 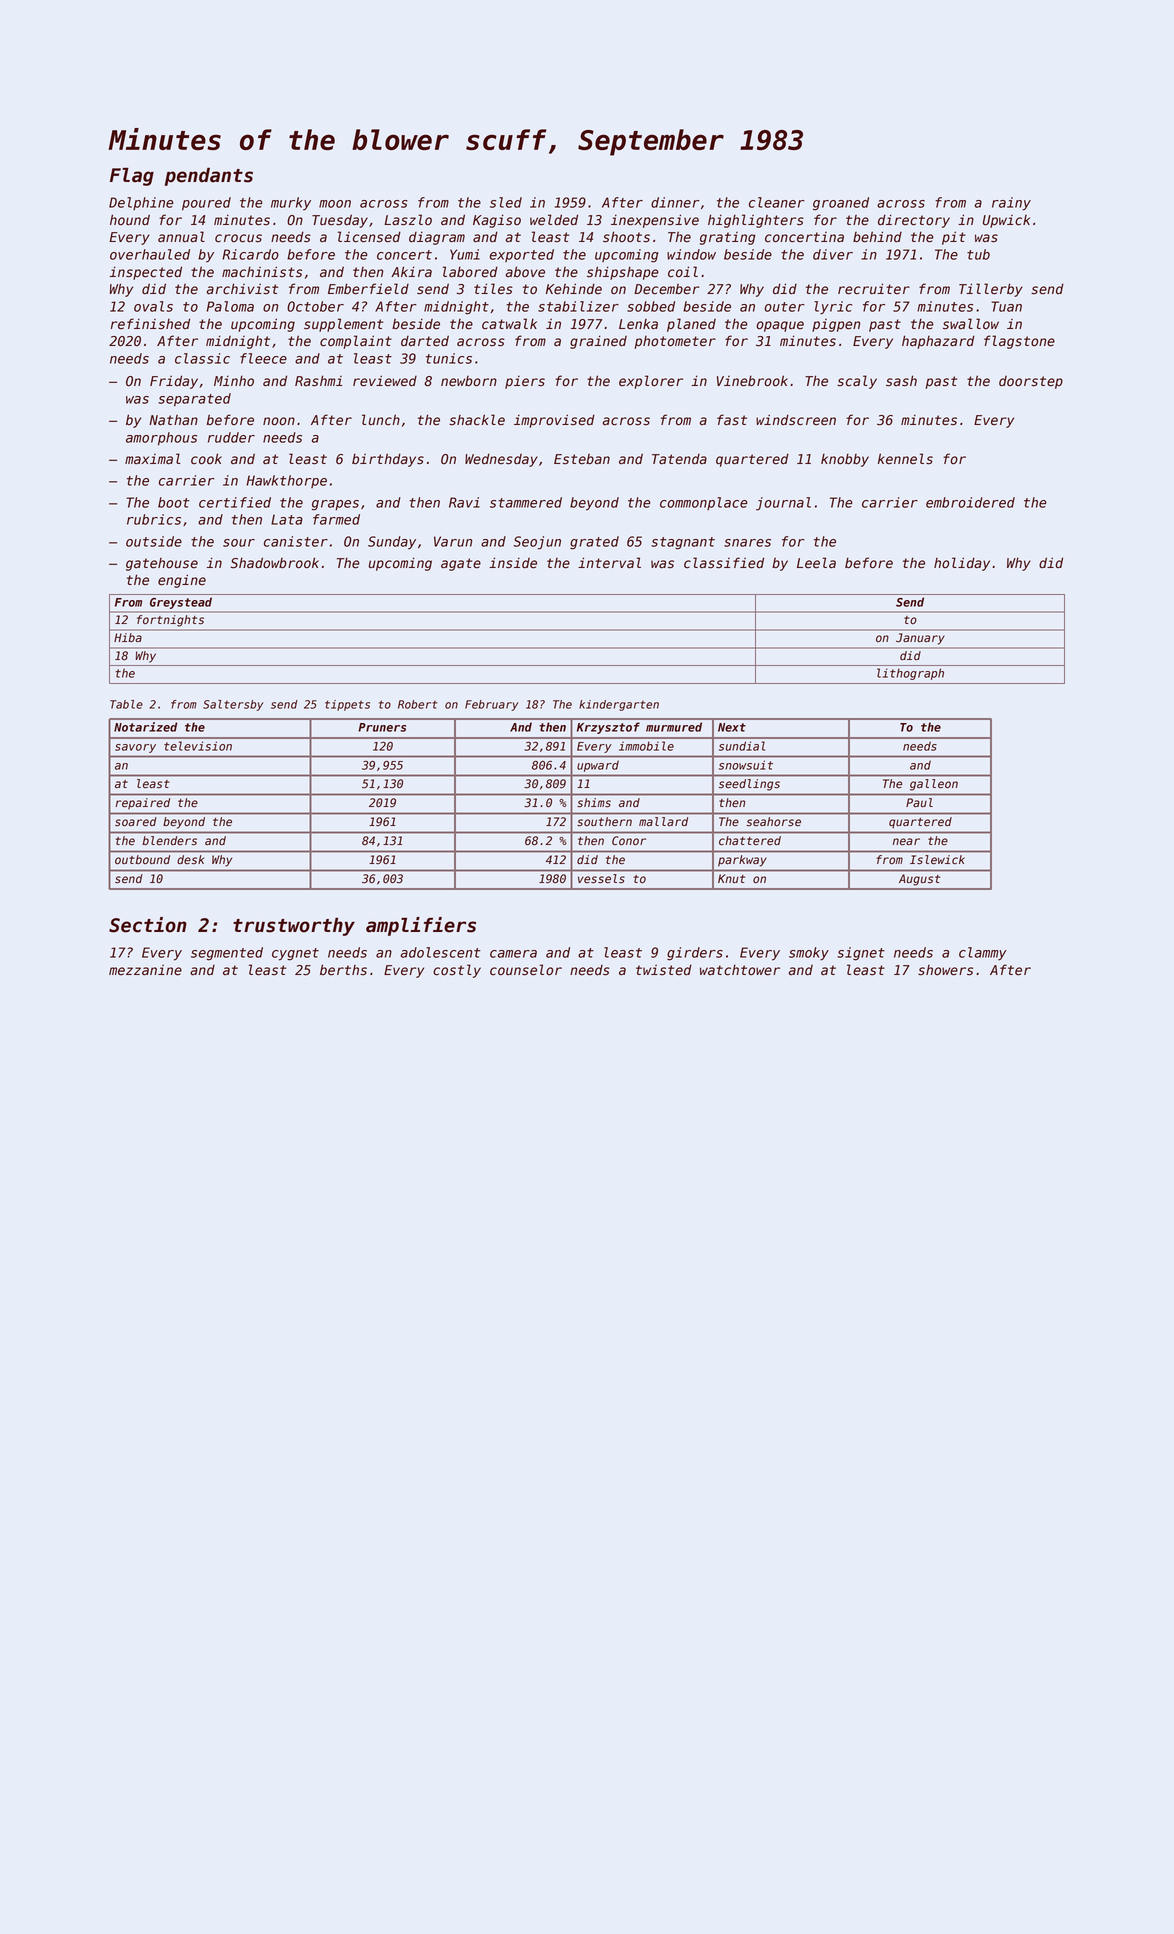 I want to click on sled, so click(x=506, y=202).
